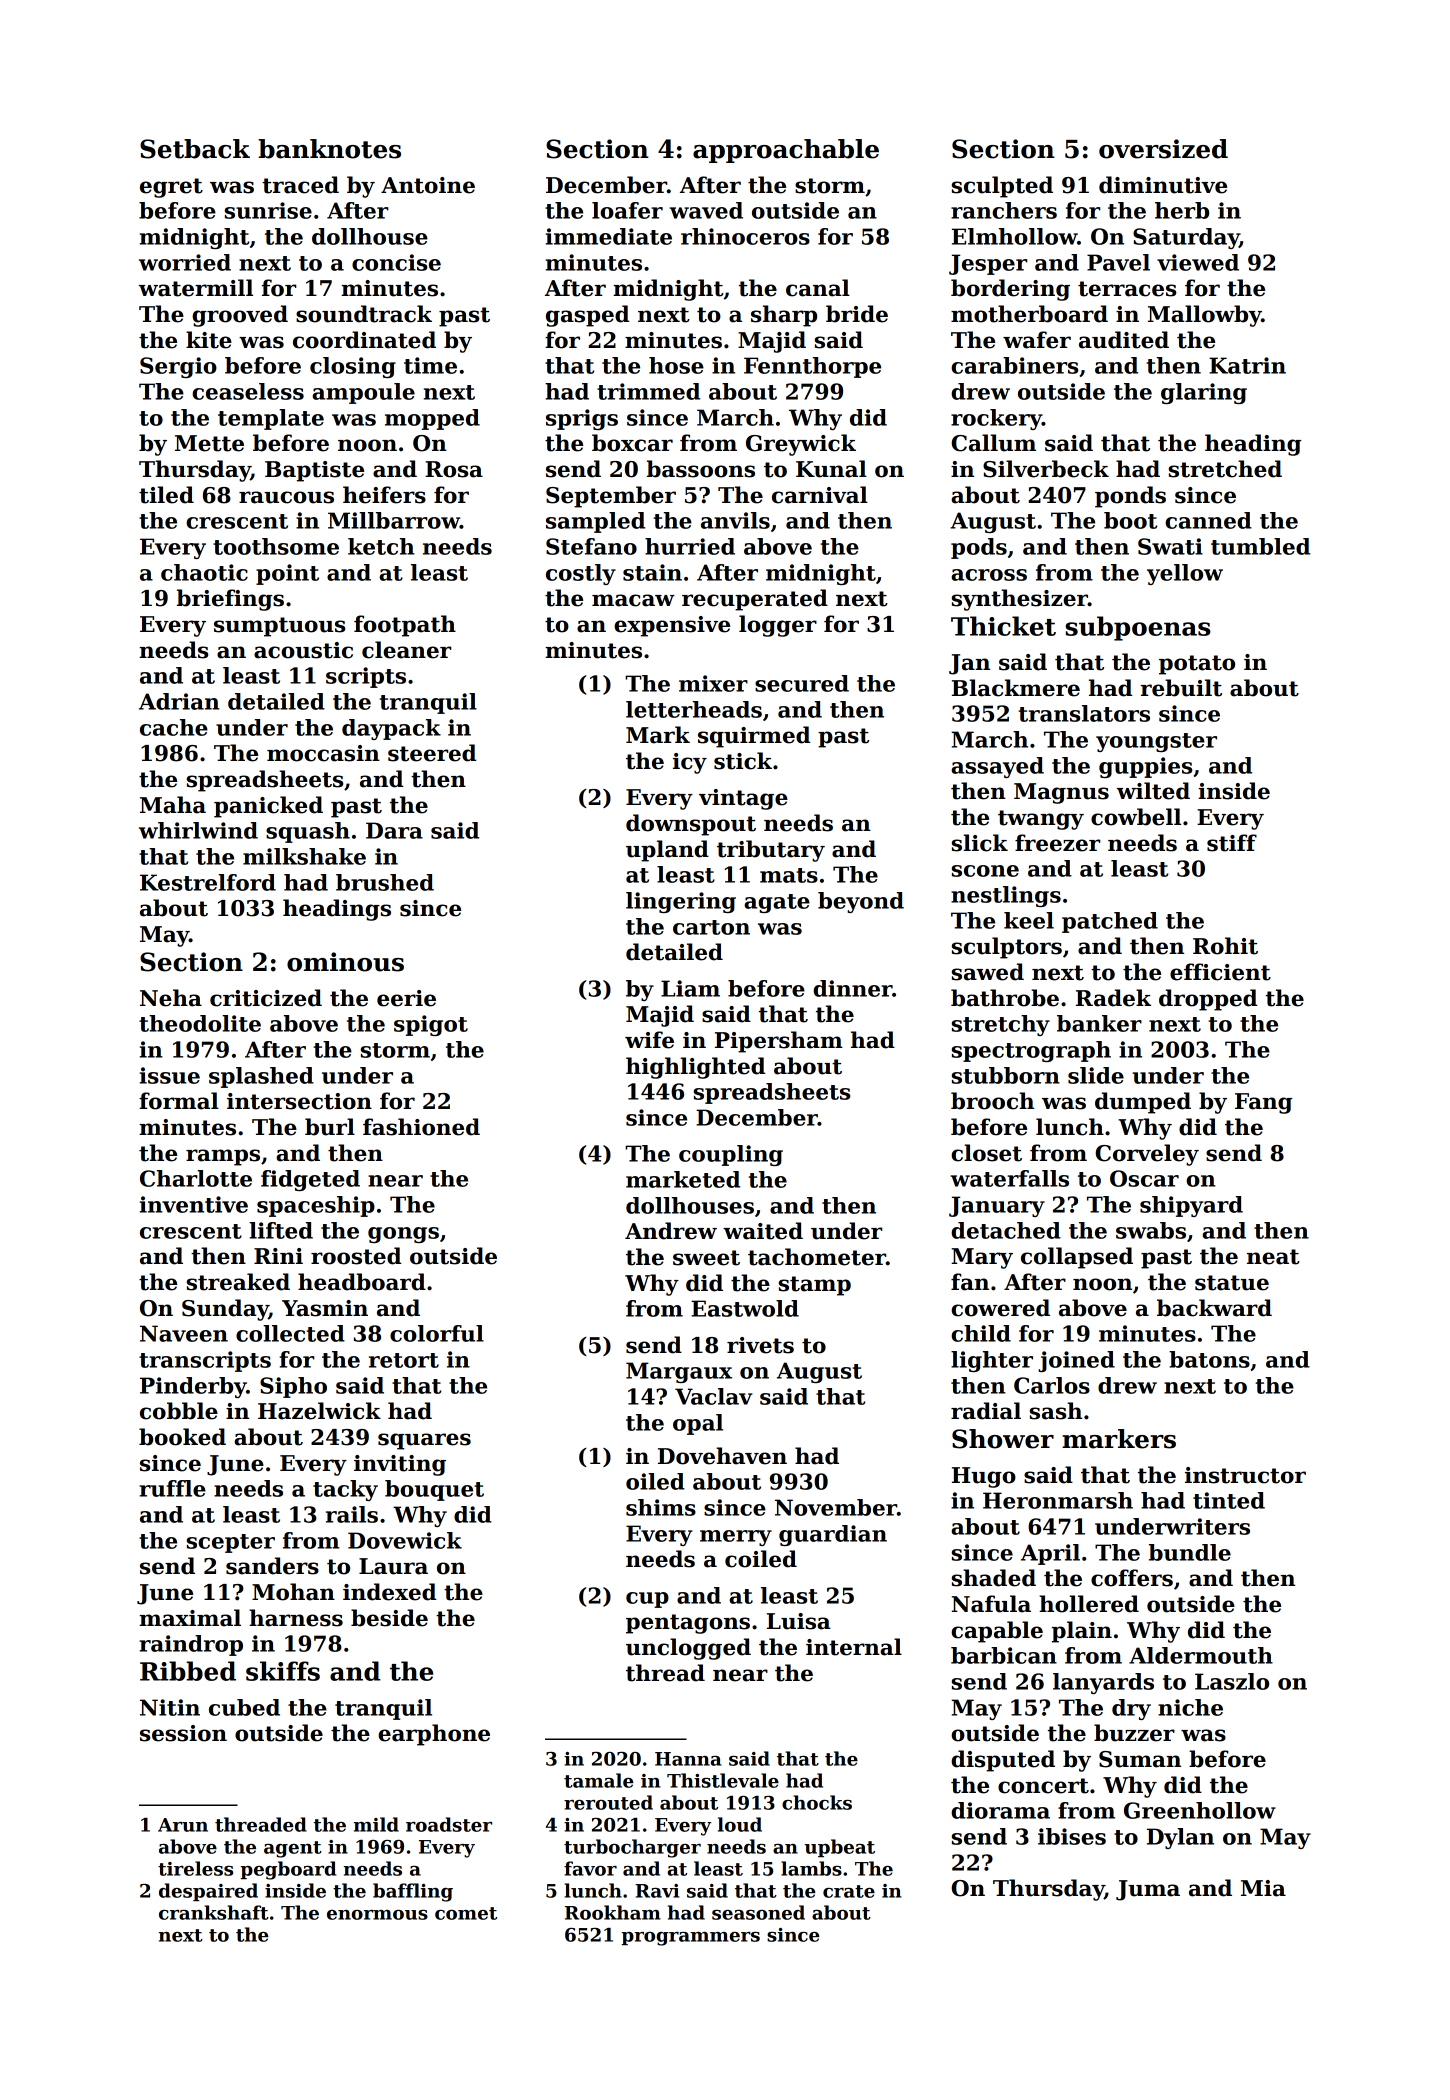  I want to click on Rohit, so click(1225, 946).
